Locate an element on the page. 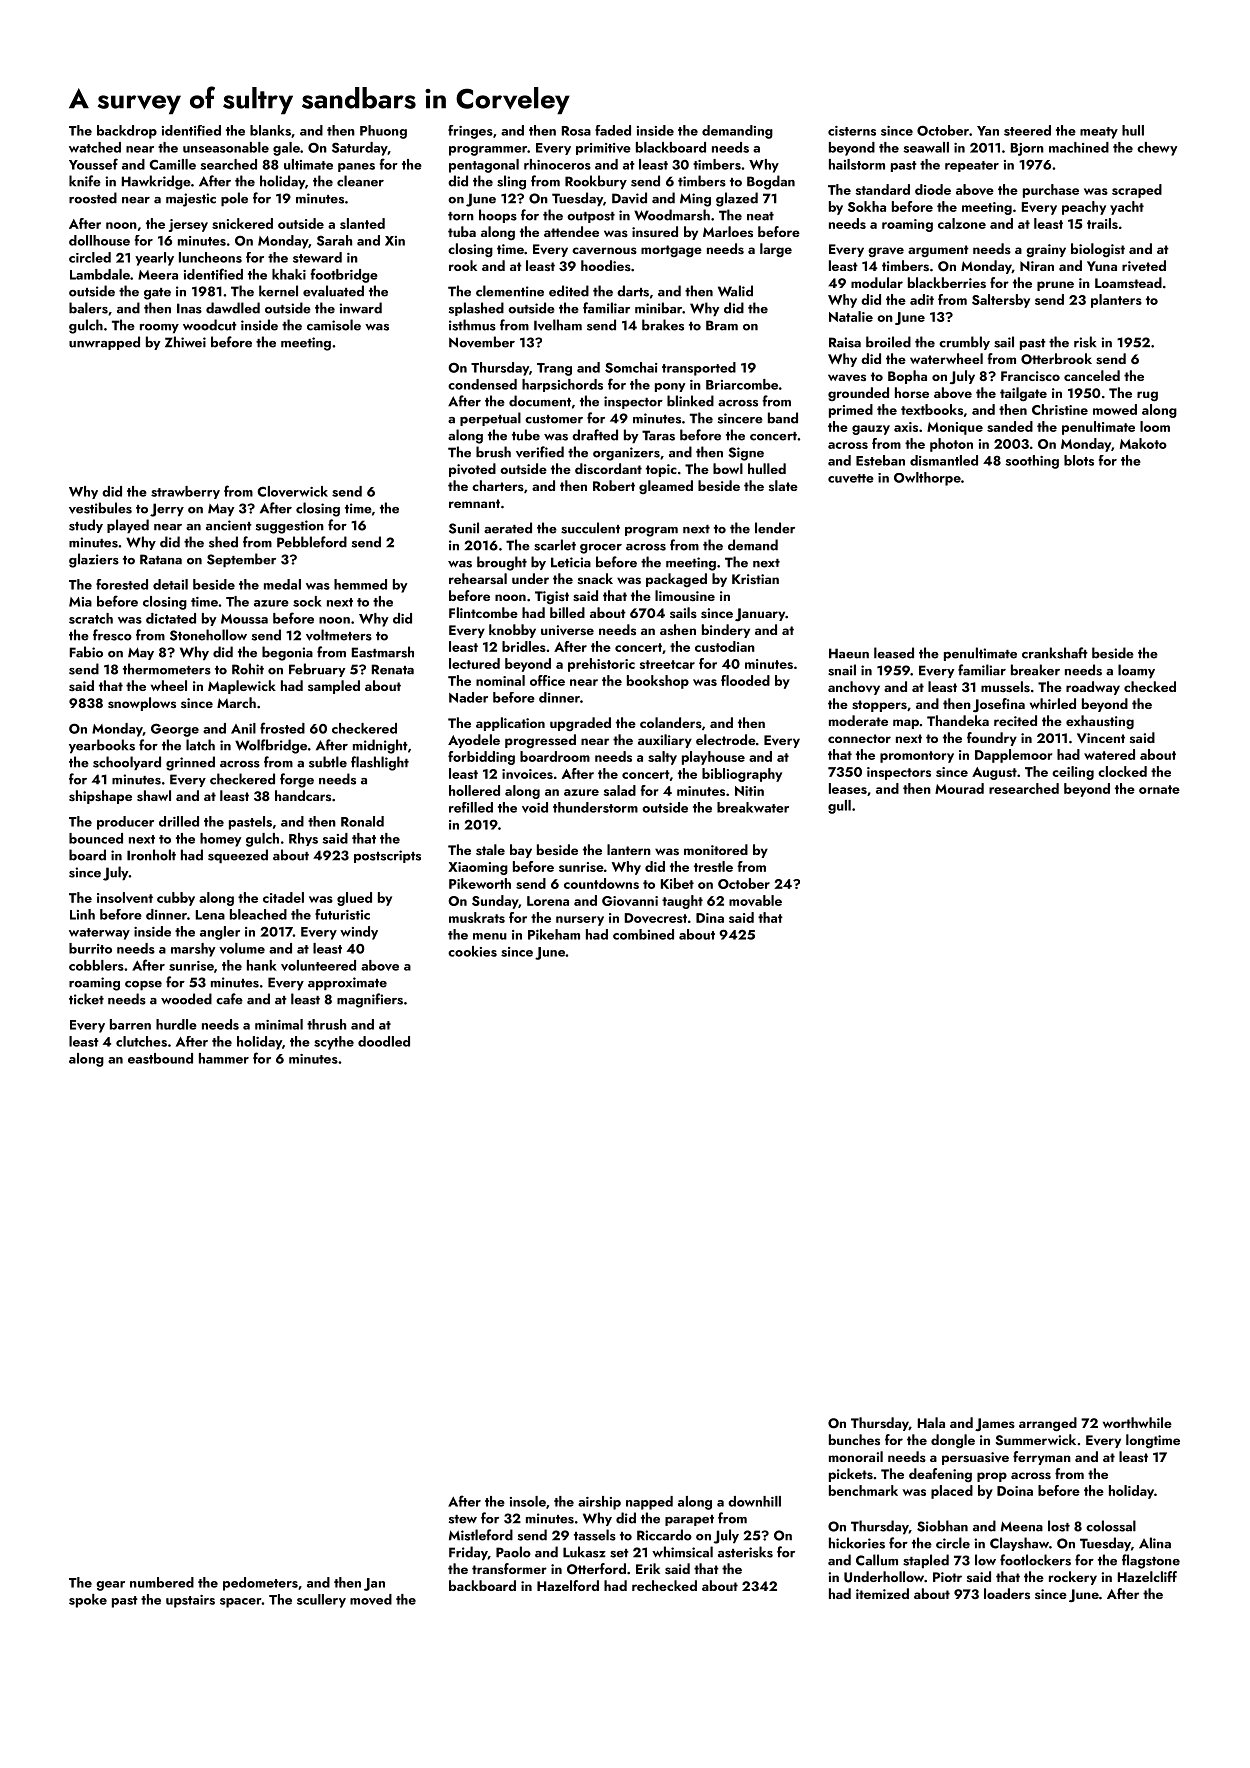 The image size is (1250, 1768). pedometers is located at coordinates (260, 1584).
